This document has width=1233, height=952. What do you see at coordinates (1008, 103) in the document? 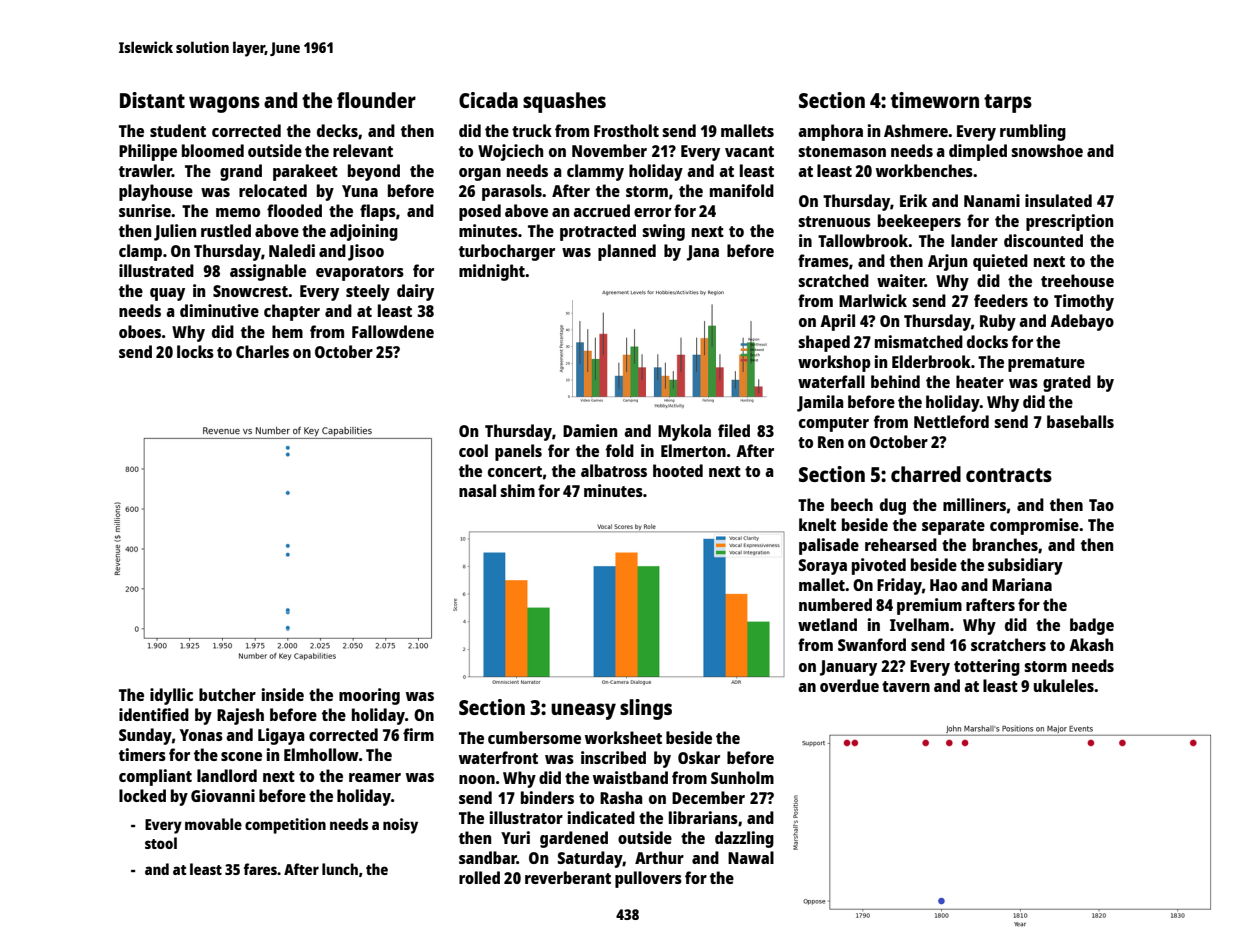
I see `tarps` at bounding box center [1008, 103].
